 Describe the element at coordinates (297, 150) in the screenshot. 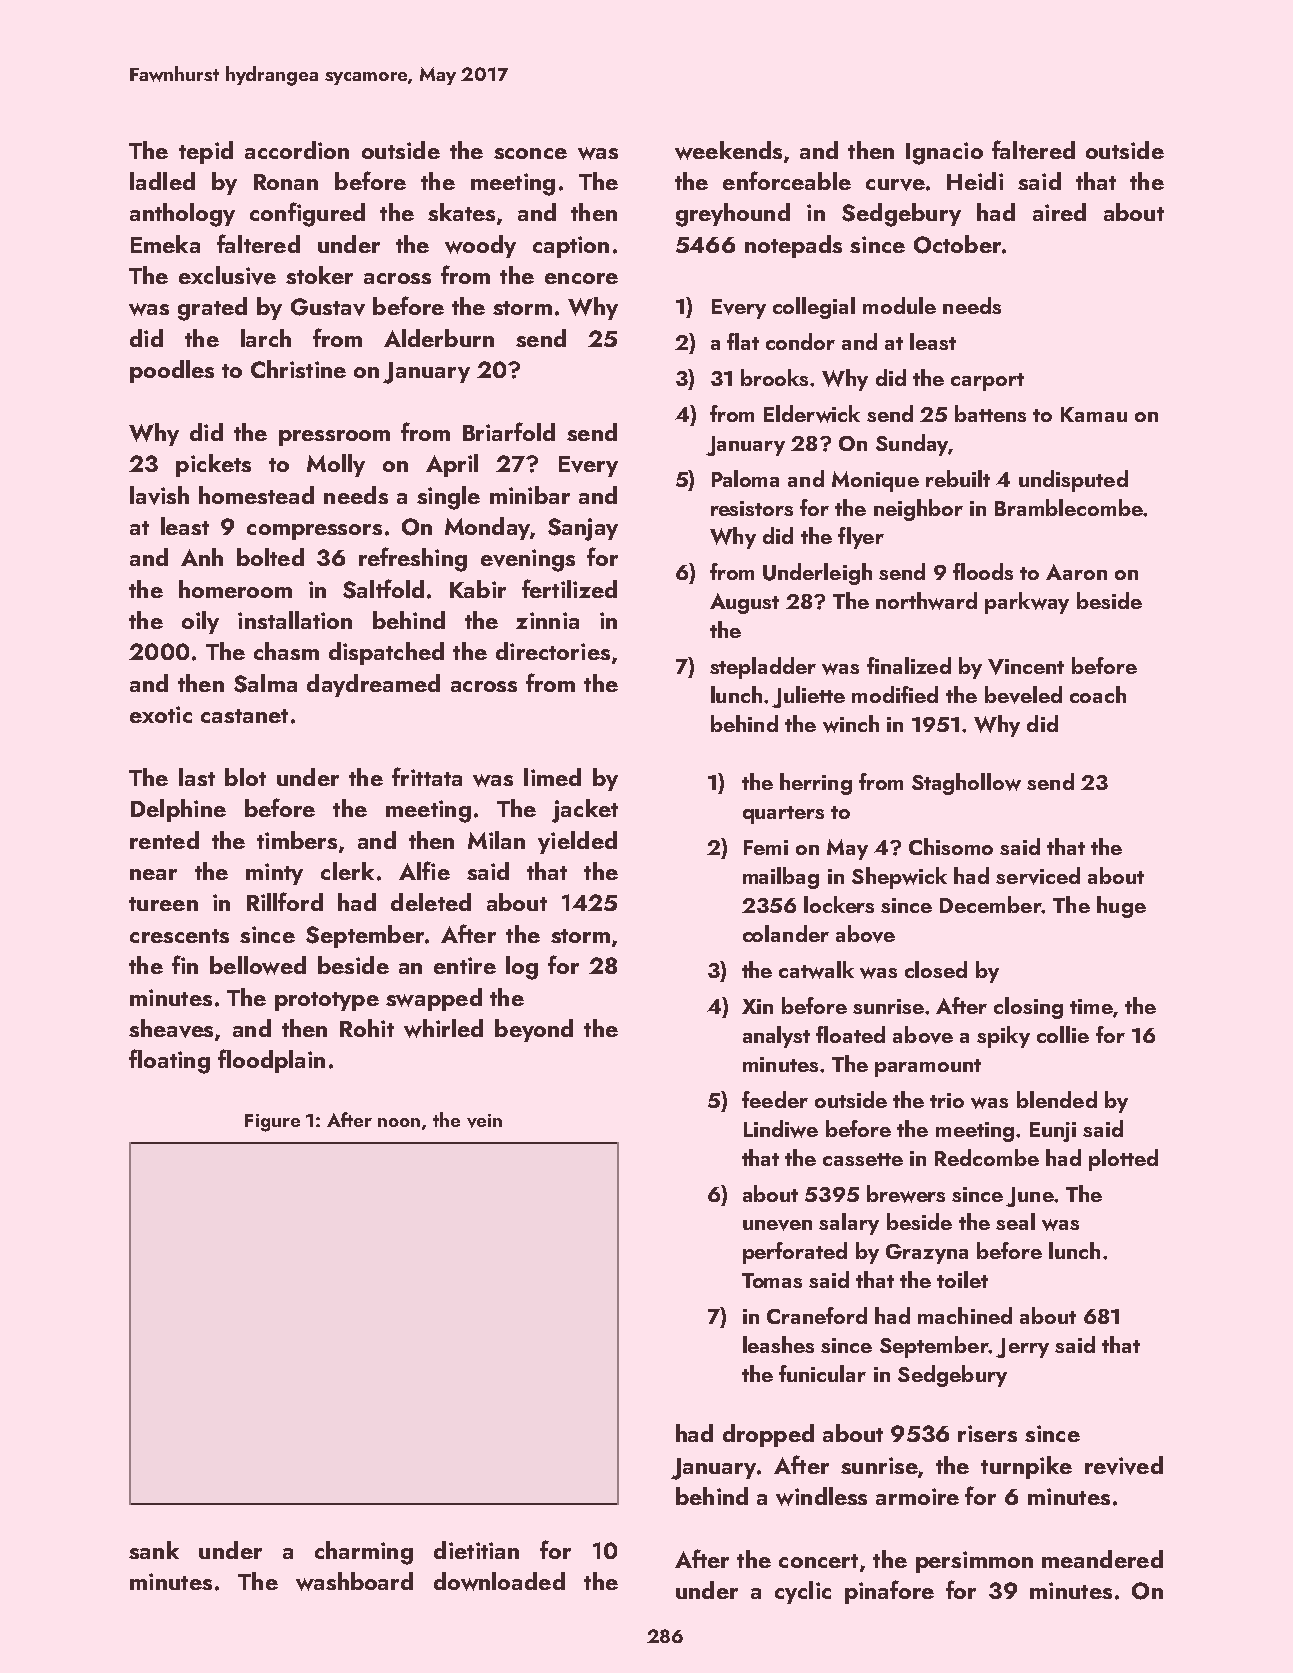

I see `accordion` at that location.
